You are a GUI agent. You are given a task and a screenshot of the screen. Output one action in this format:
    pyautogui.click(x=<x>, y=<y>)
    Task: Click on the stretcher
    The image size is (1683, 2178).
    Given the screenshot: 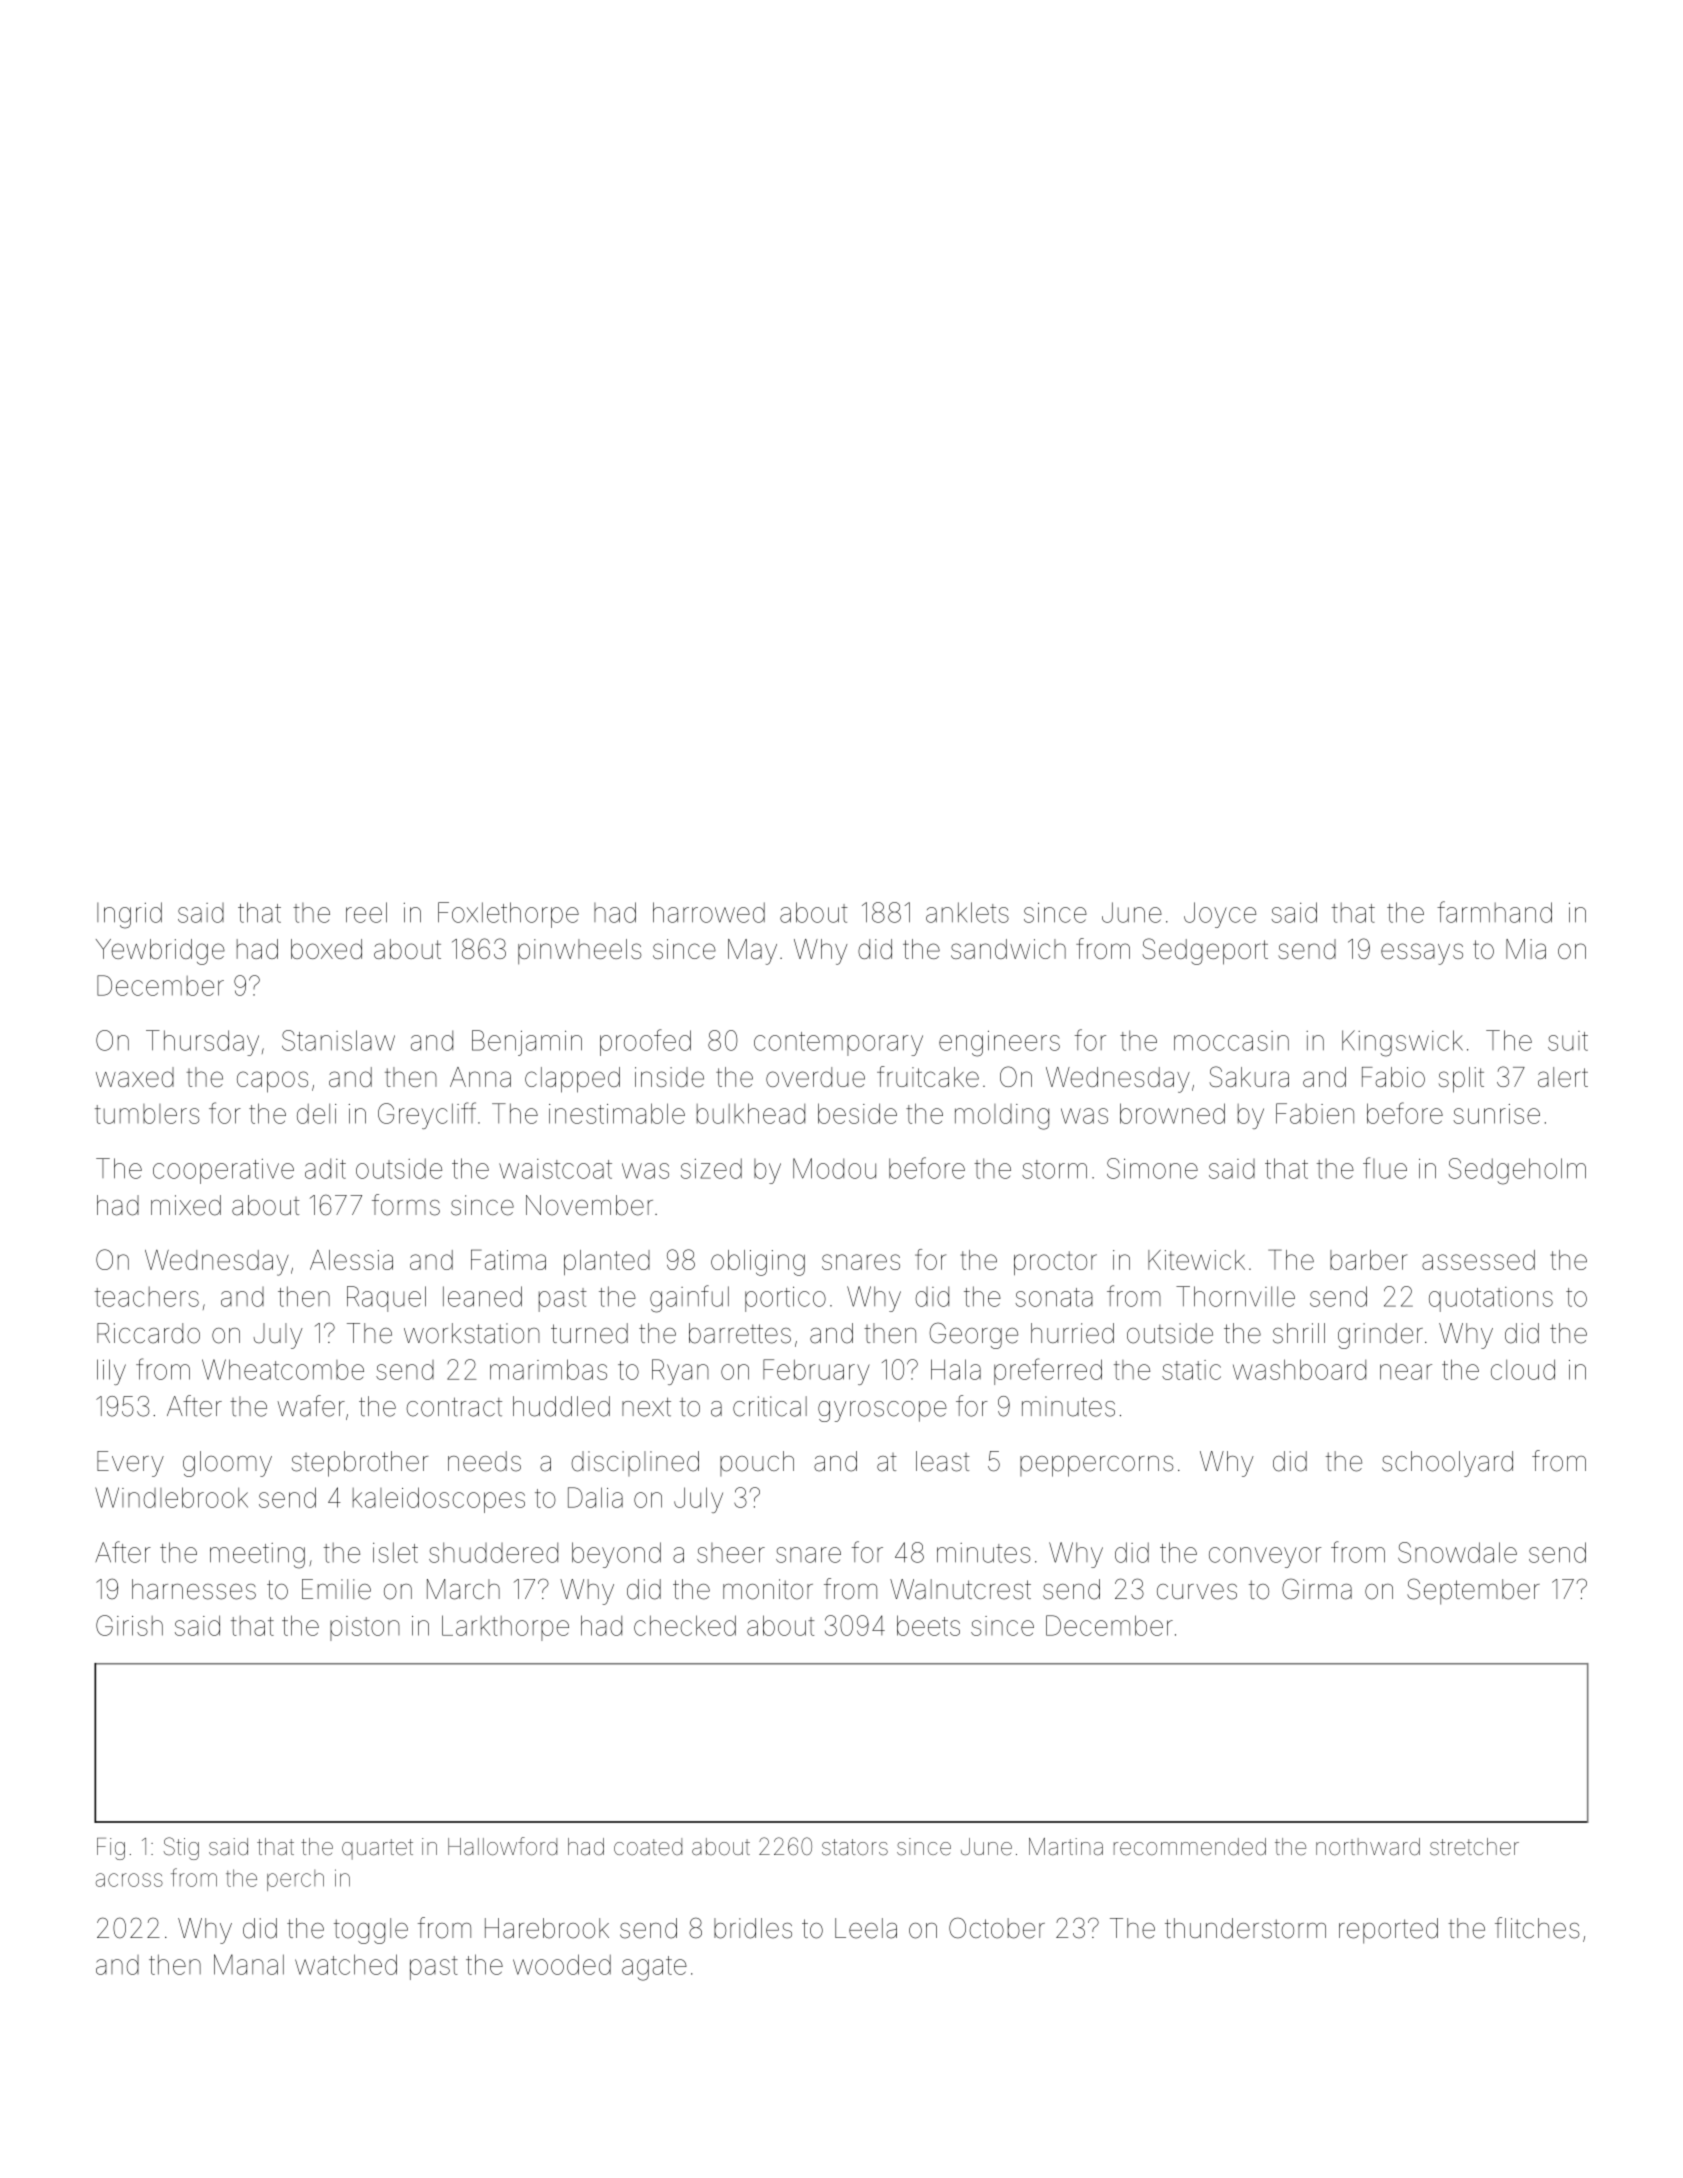 What is the action you would take?
    pyautogui.click(x=1474, y=1847)
